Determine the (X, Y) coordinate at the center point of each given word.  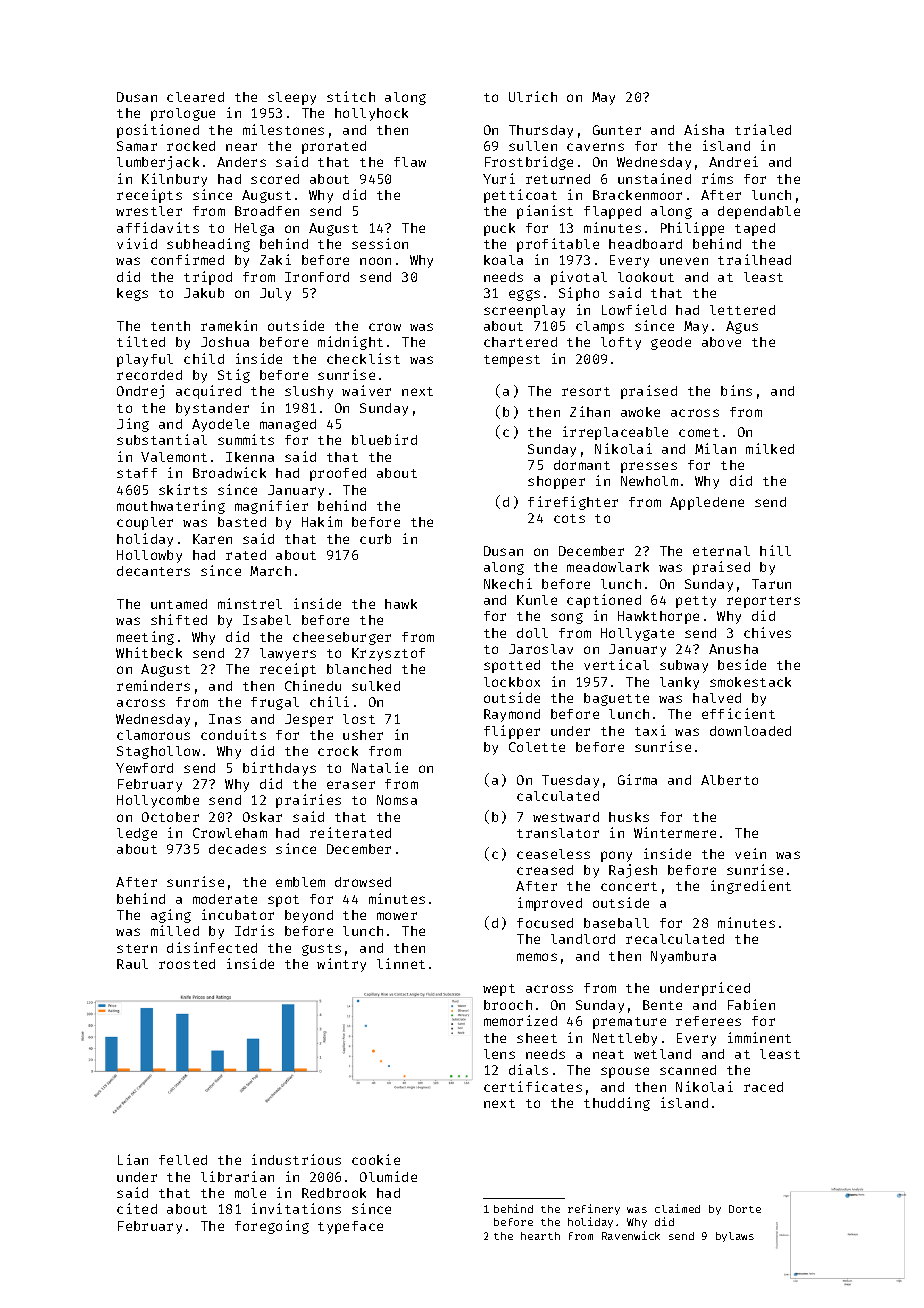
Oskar (262, 817)
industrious (296, 1159)
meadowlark (608, 567)
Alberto (729, 780)
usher (363, 735)
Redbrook (334, 1193)
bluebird (384, 439)
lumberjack (158, 163)
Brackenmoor (637, 195)
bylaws (735, 1237)
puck (499, 229)
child (204, 358)
